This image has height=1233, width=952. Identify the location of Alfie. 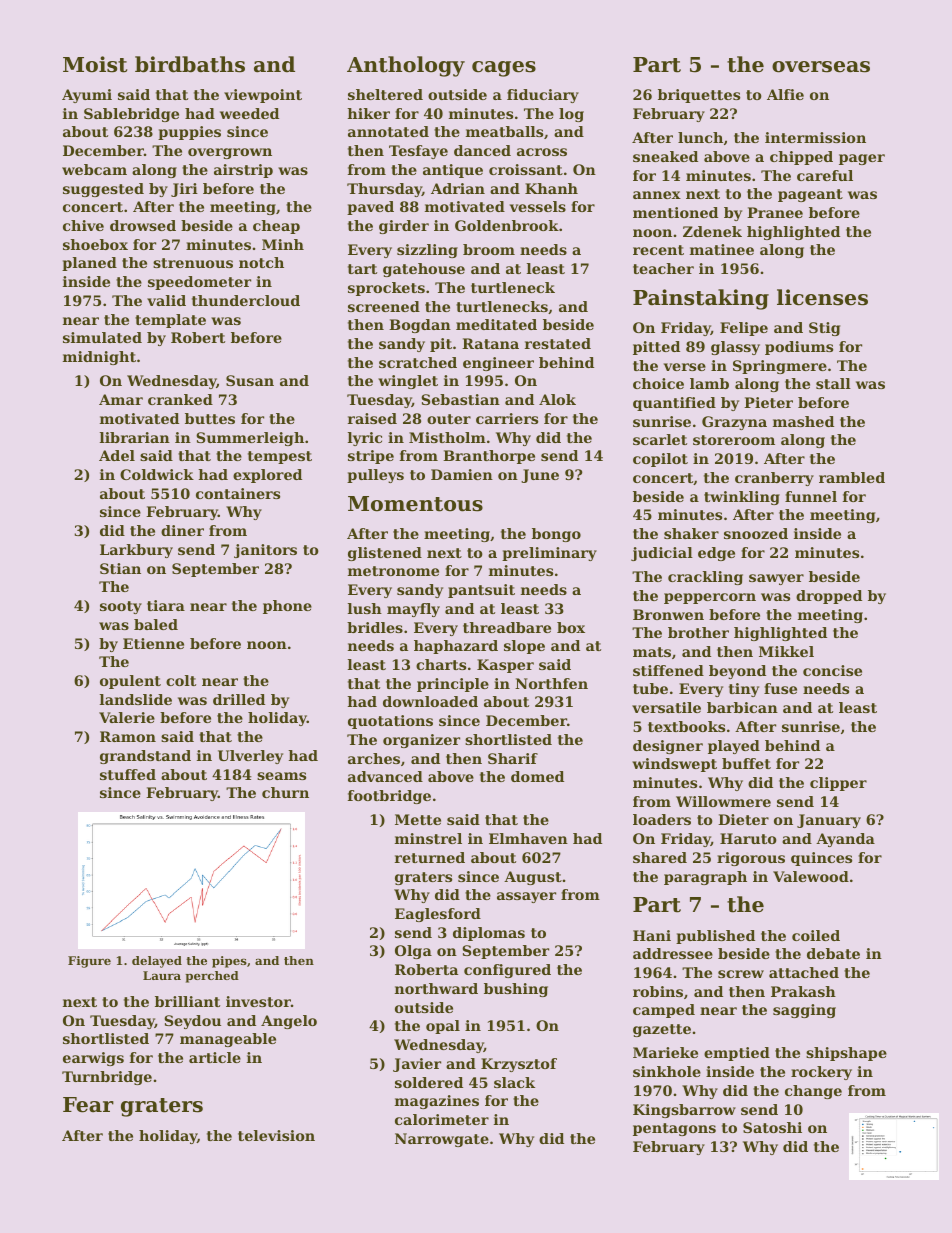
(785, 94).
